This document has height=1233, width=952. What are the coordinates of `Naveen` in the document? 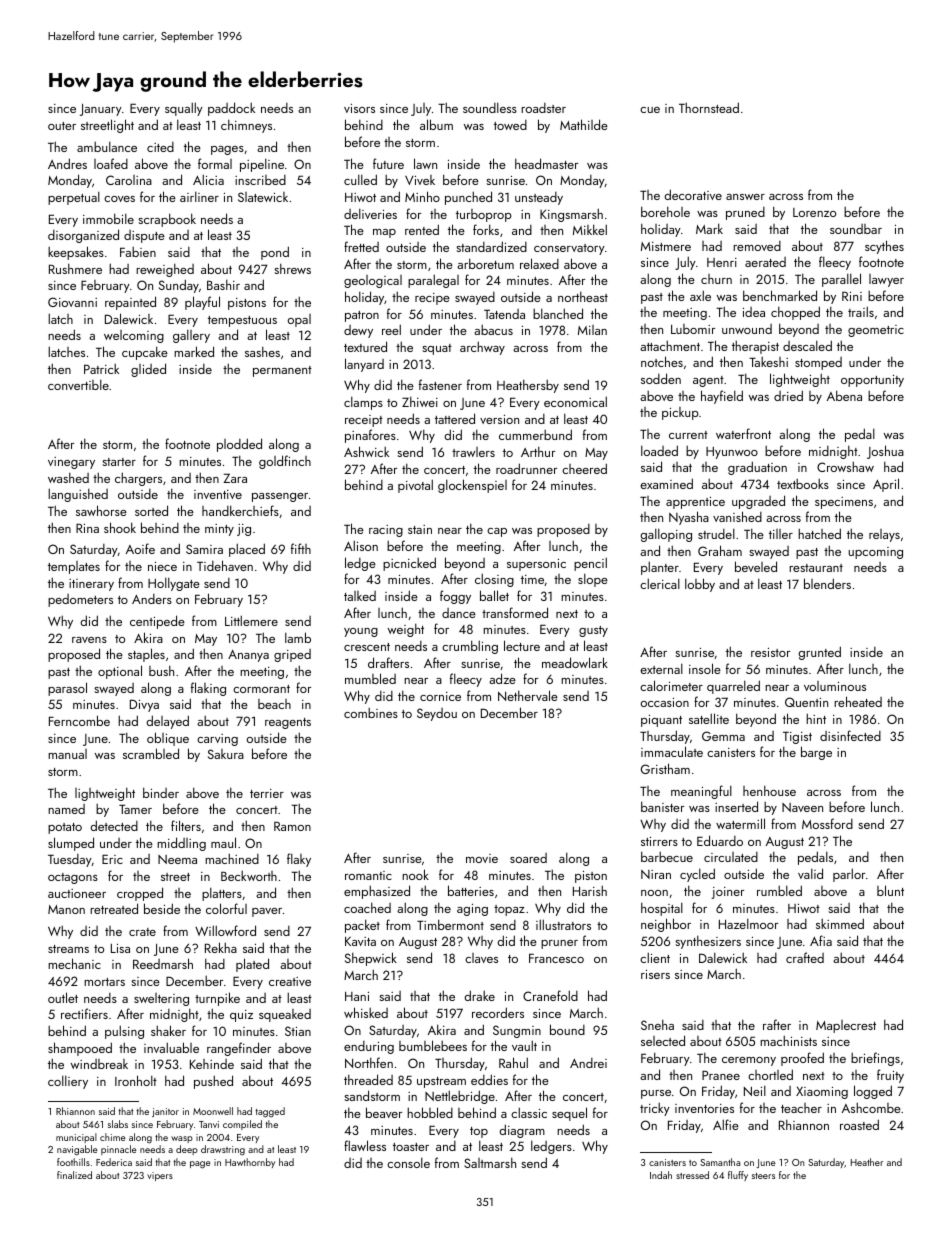 It's located at (802, 807).
